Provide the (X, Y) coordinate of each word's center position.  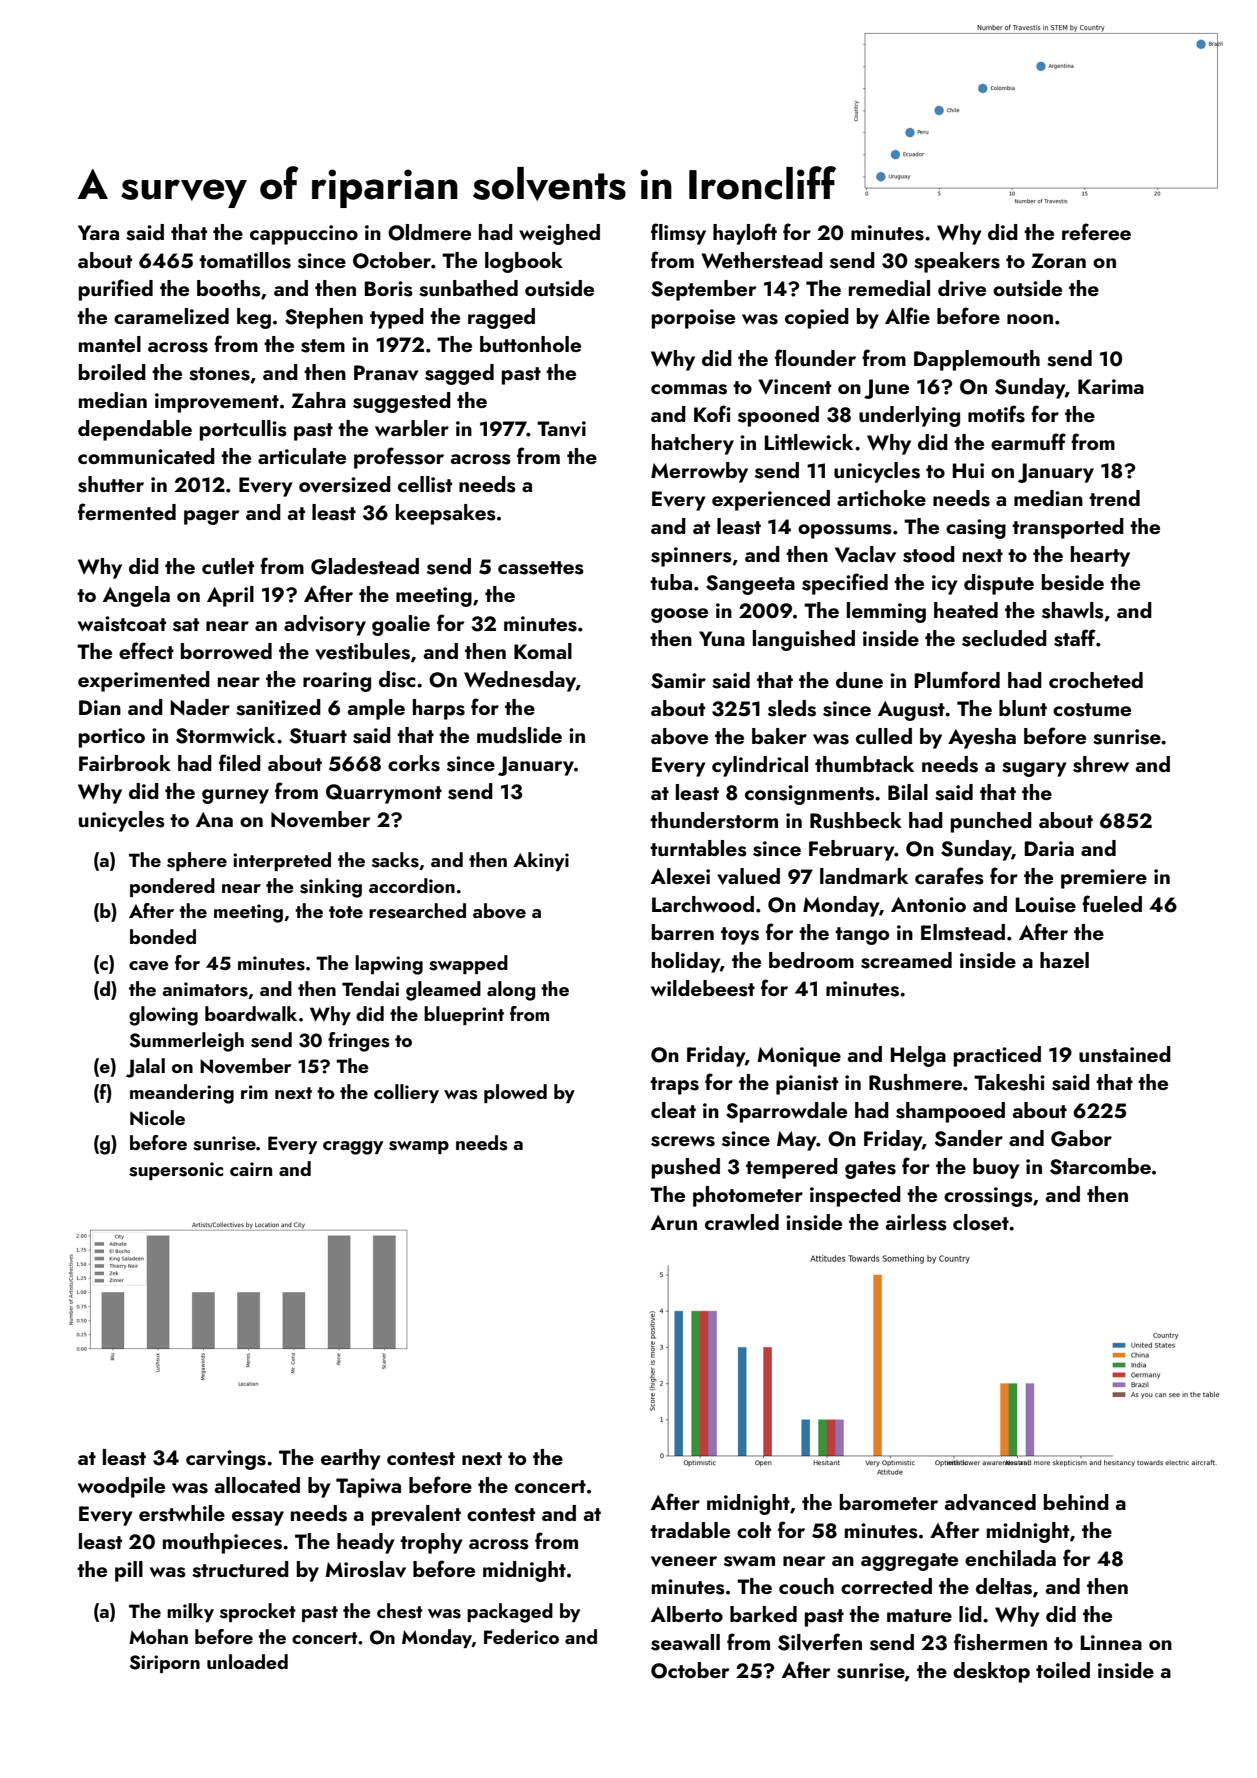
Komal (543, 651)
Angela (136, 596)
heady (365, 1543)
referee (1096, 231)
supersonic (176, 1171)
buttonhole (530, 344)
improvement (217, 403)
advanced (990, 1502)
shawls (1073, 610)
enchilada (1010, 1558)
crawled (742, 1222)
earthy (350, 1459)
